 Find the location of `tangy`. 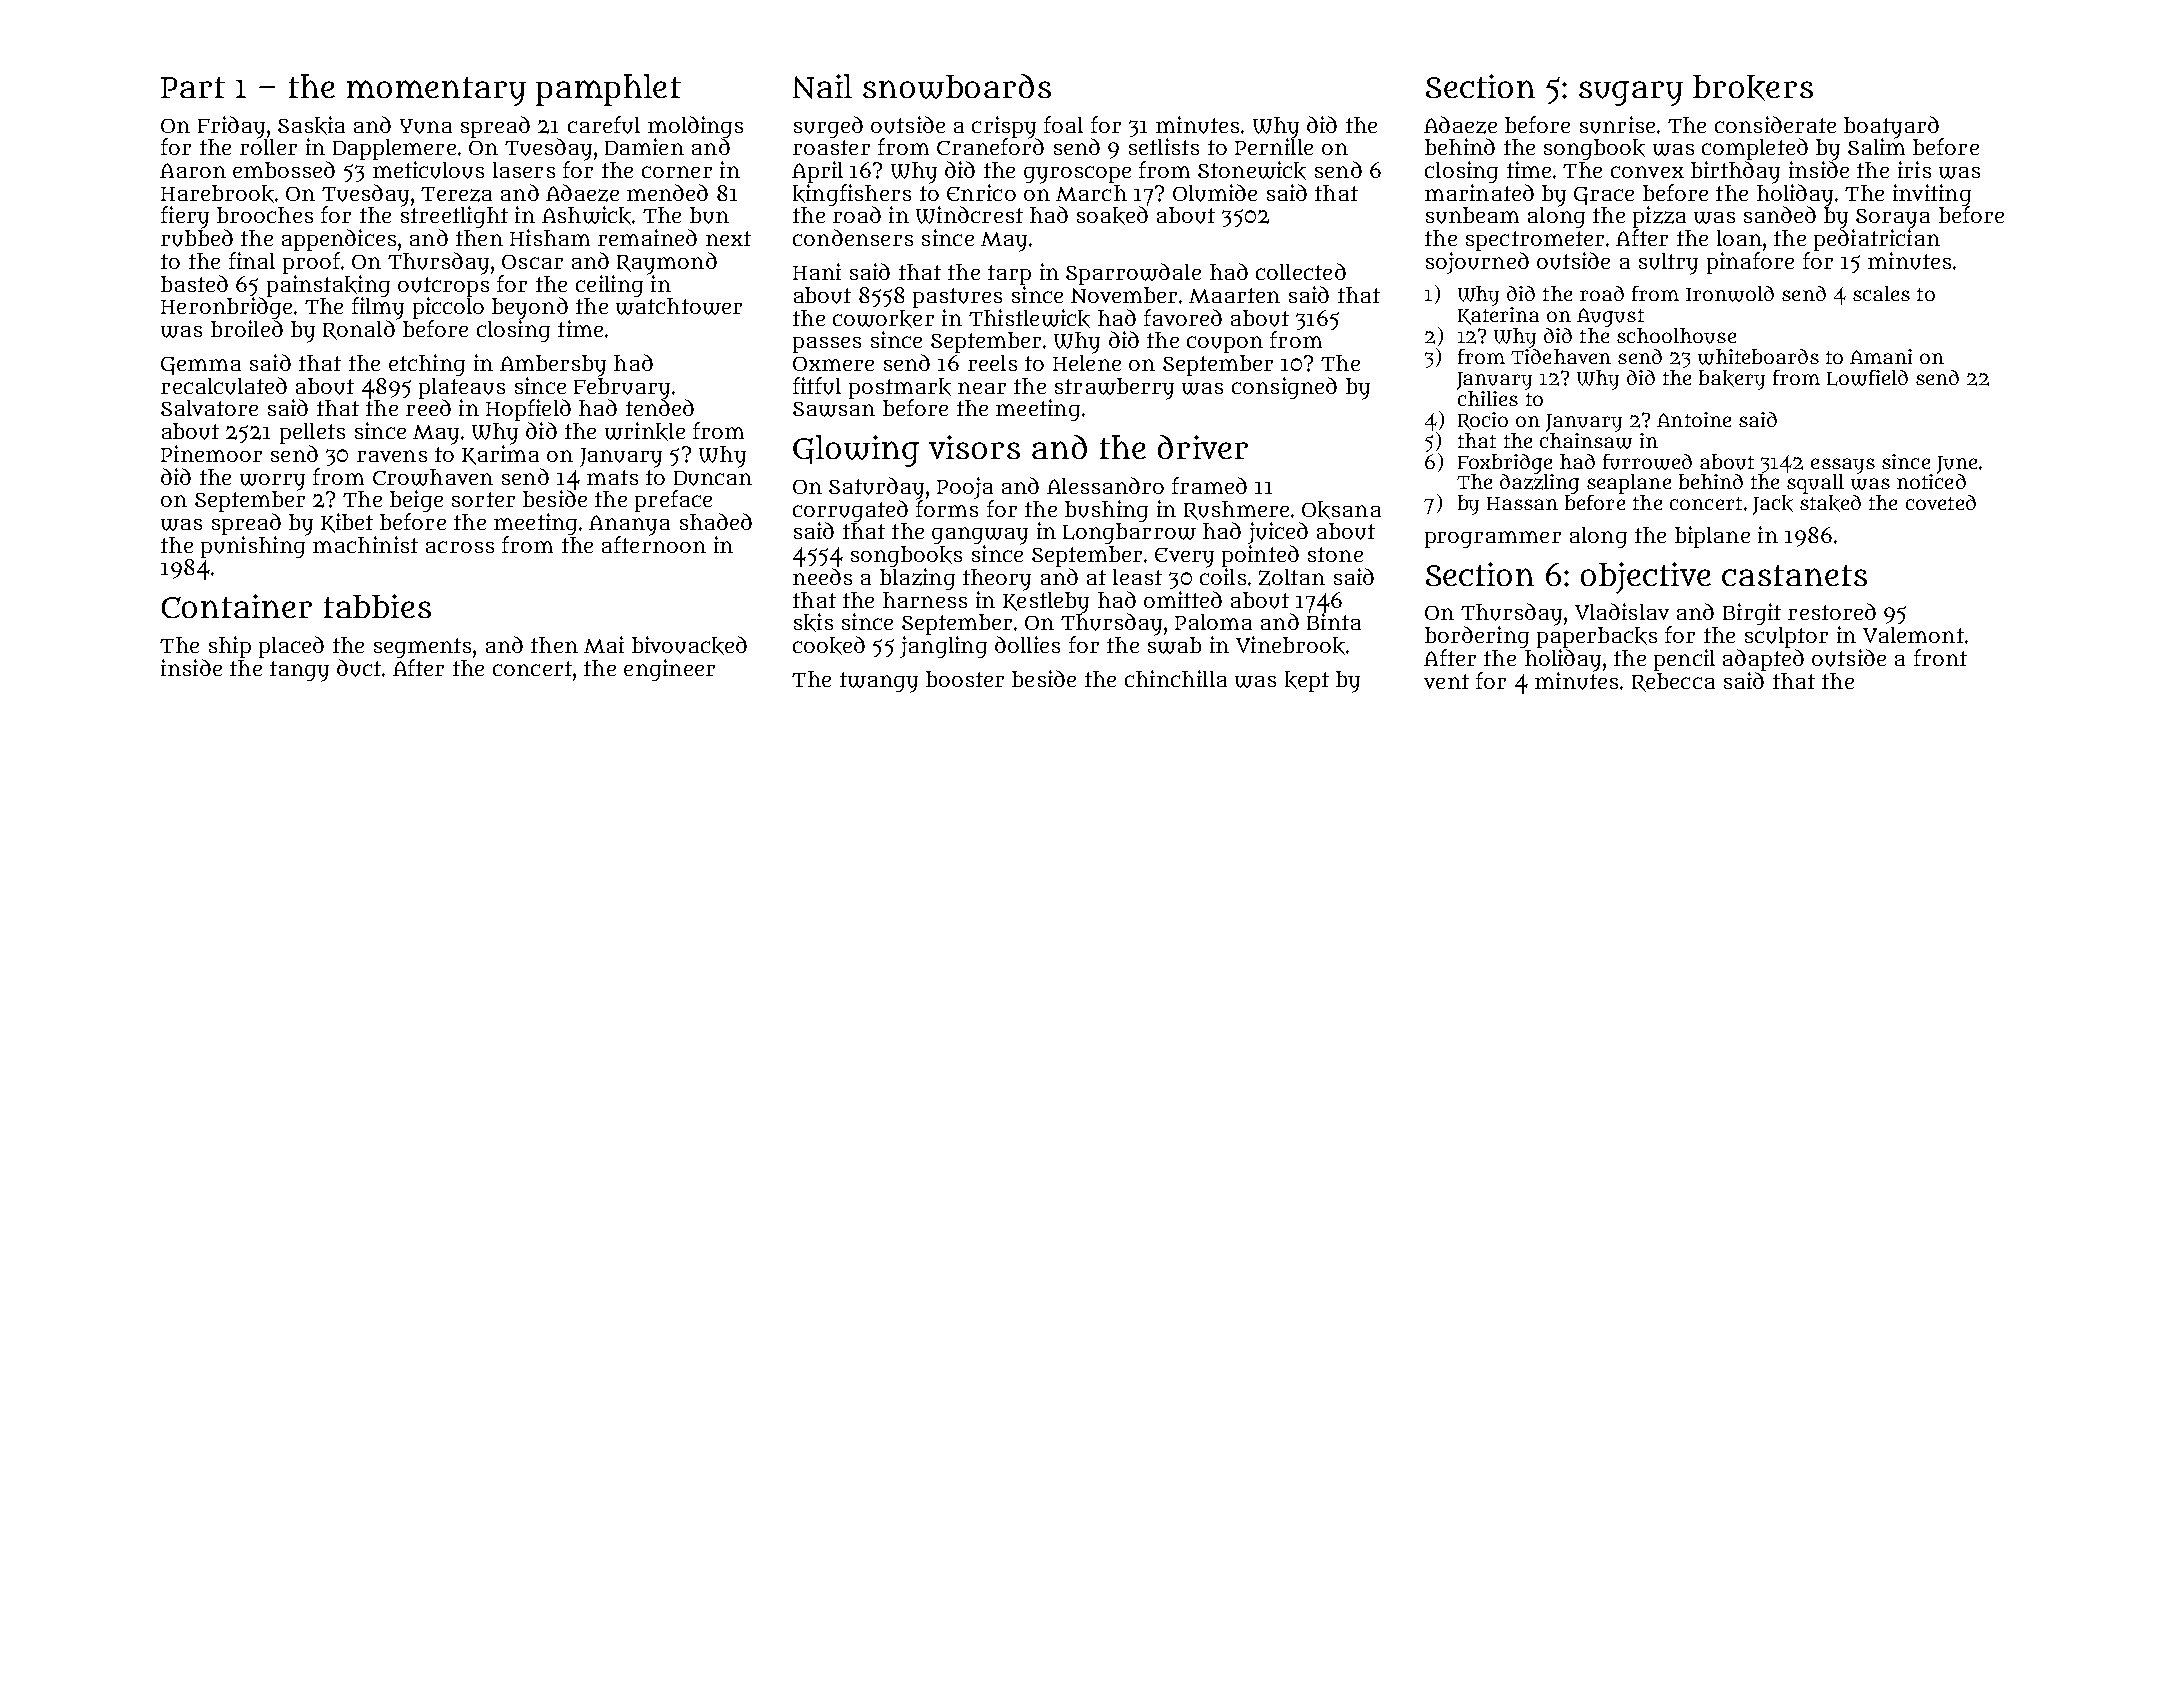

tangy is located at coordinates (299, 671).
